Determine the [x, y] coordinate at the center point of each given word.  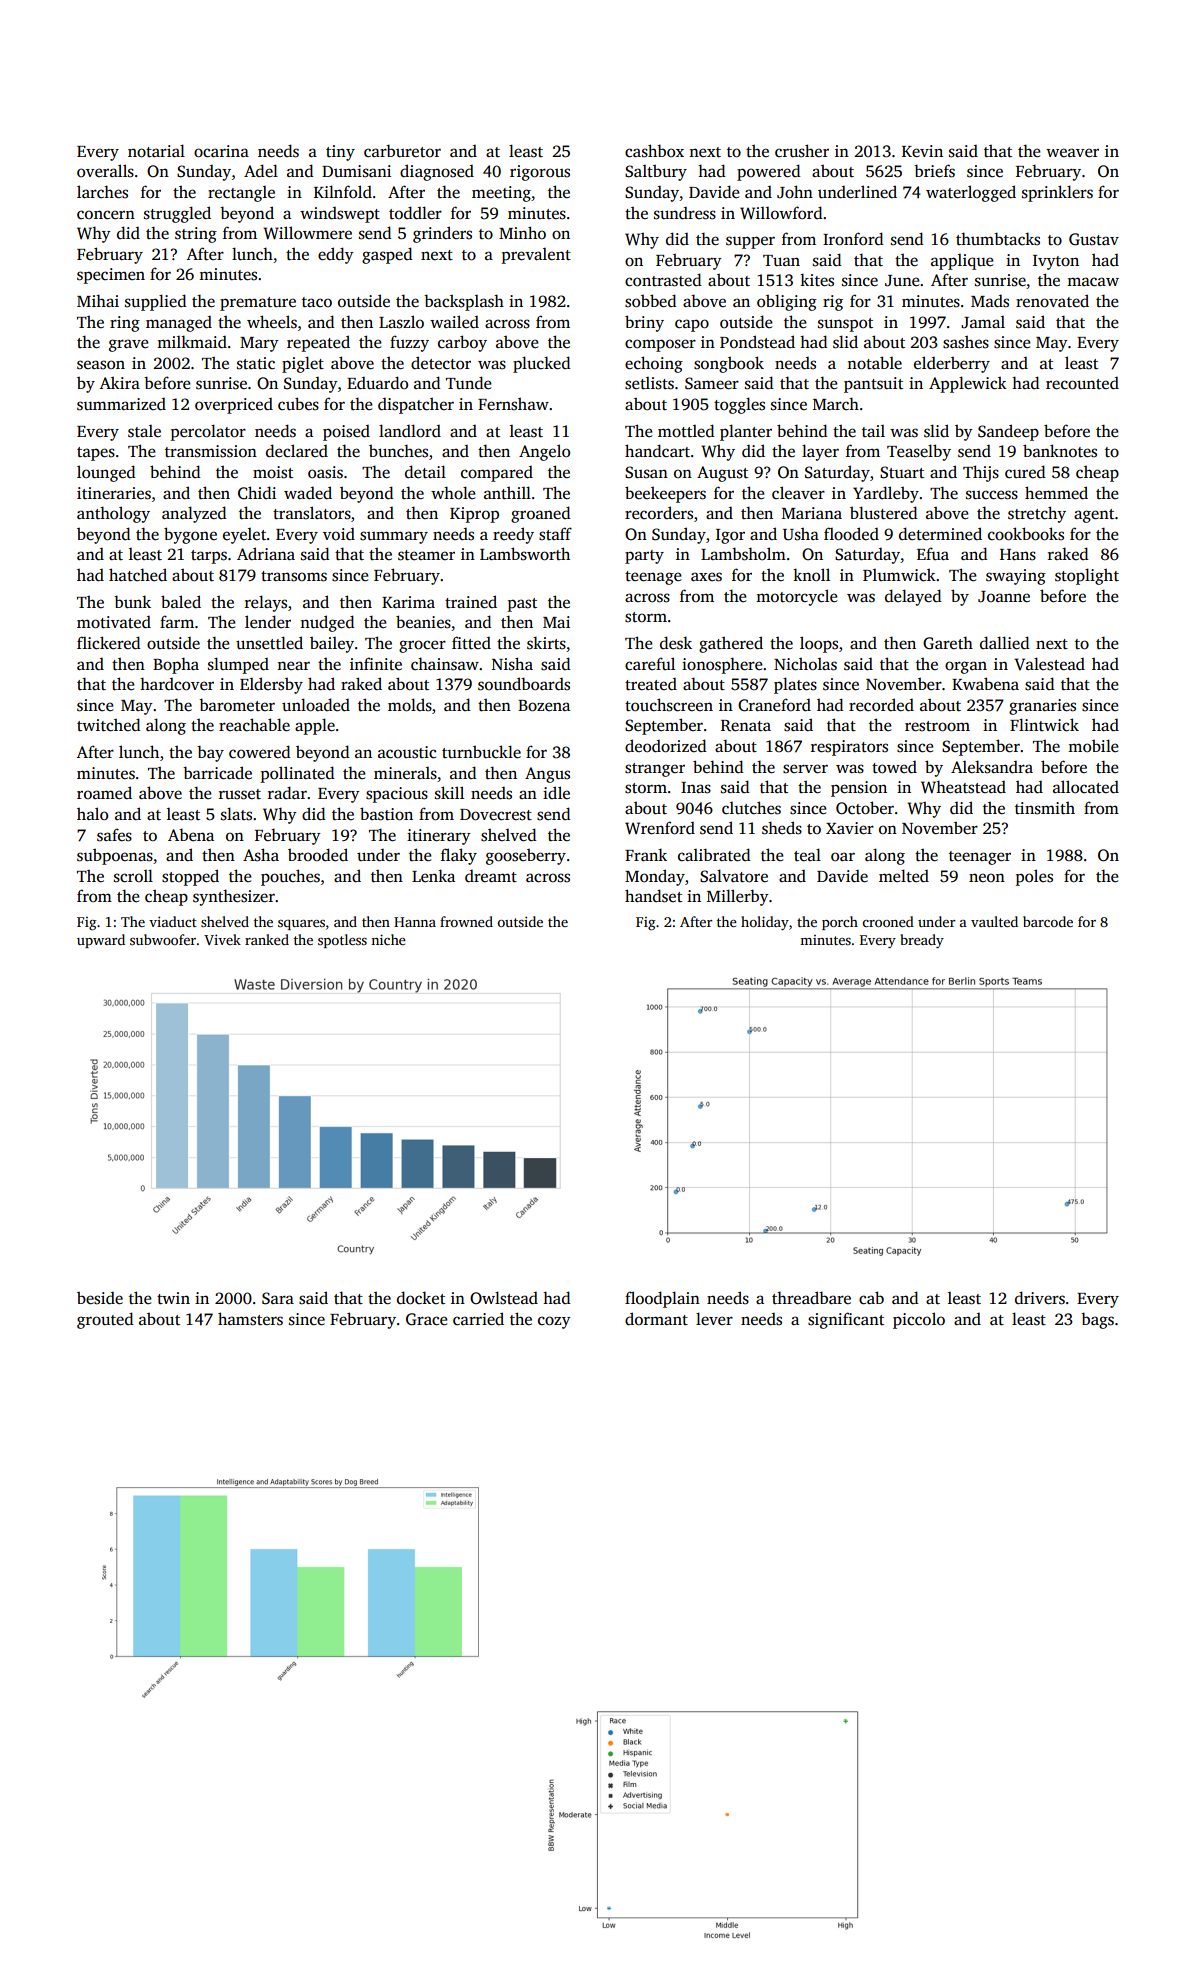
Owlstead [504, 1298]
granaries [1042, 707]
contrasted [663, 280]
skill [449, 793]
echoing [654, 364]
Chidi [257, 493]
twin [173, 1298]
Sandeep [1008, 432]
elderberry [952, 364]
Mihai [98, 300]
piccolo [919, 1320]
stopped [190, 877]
